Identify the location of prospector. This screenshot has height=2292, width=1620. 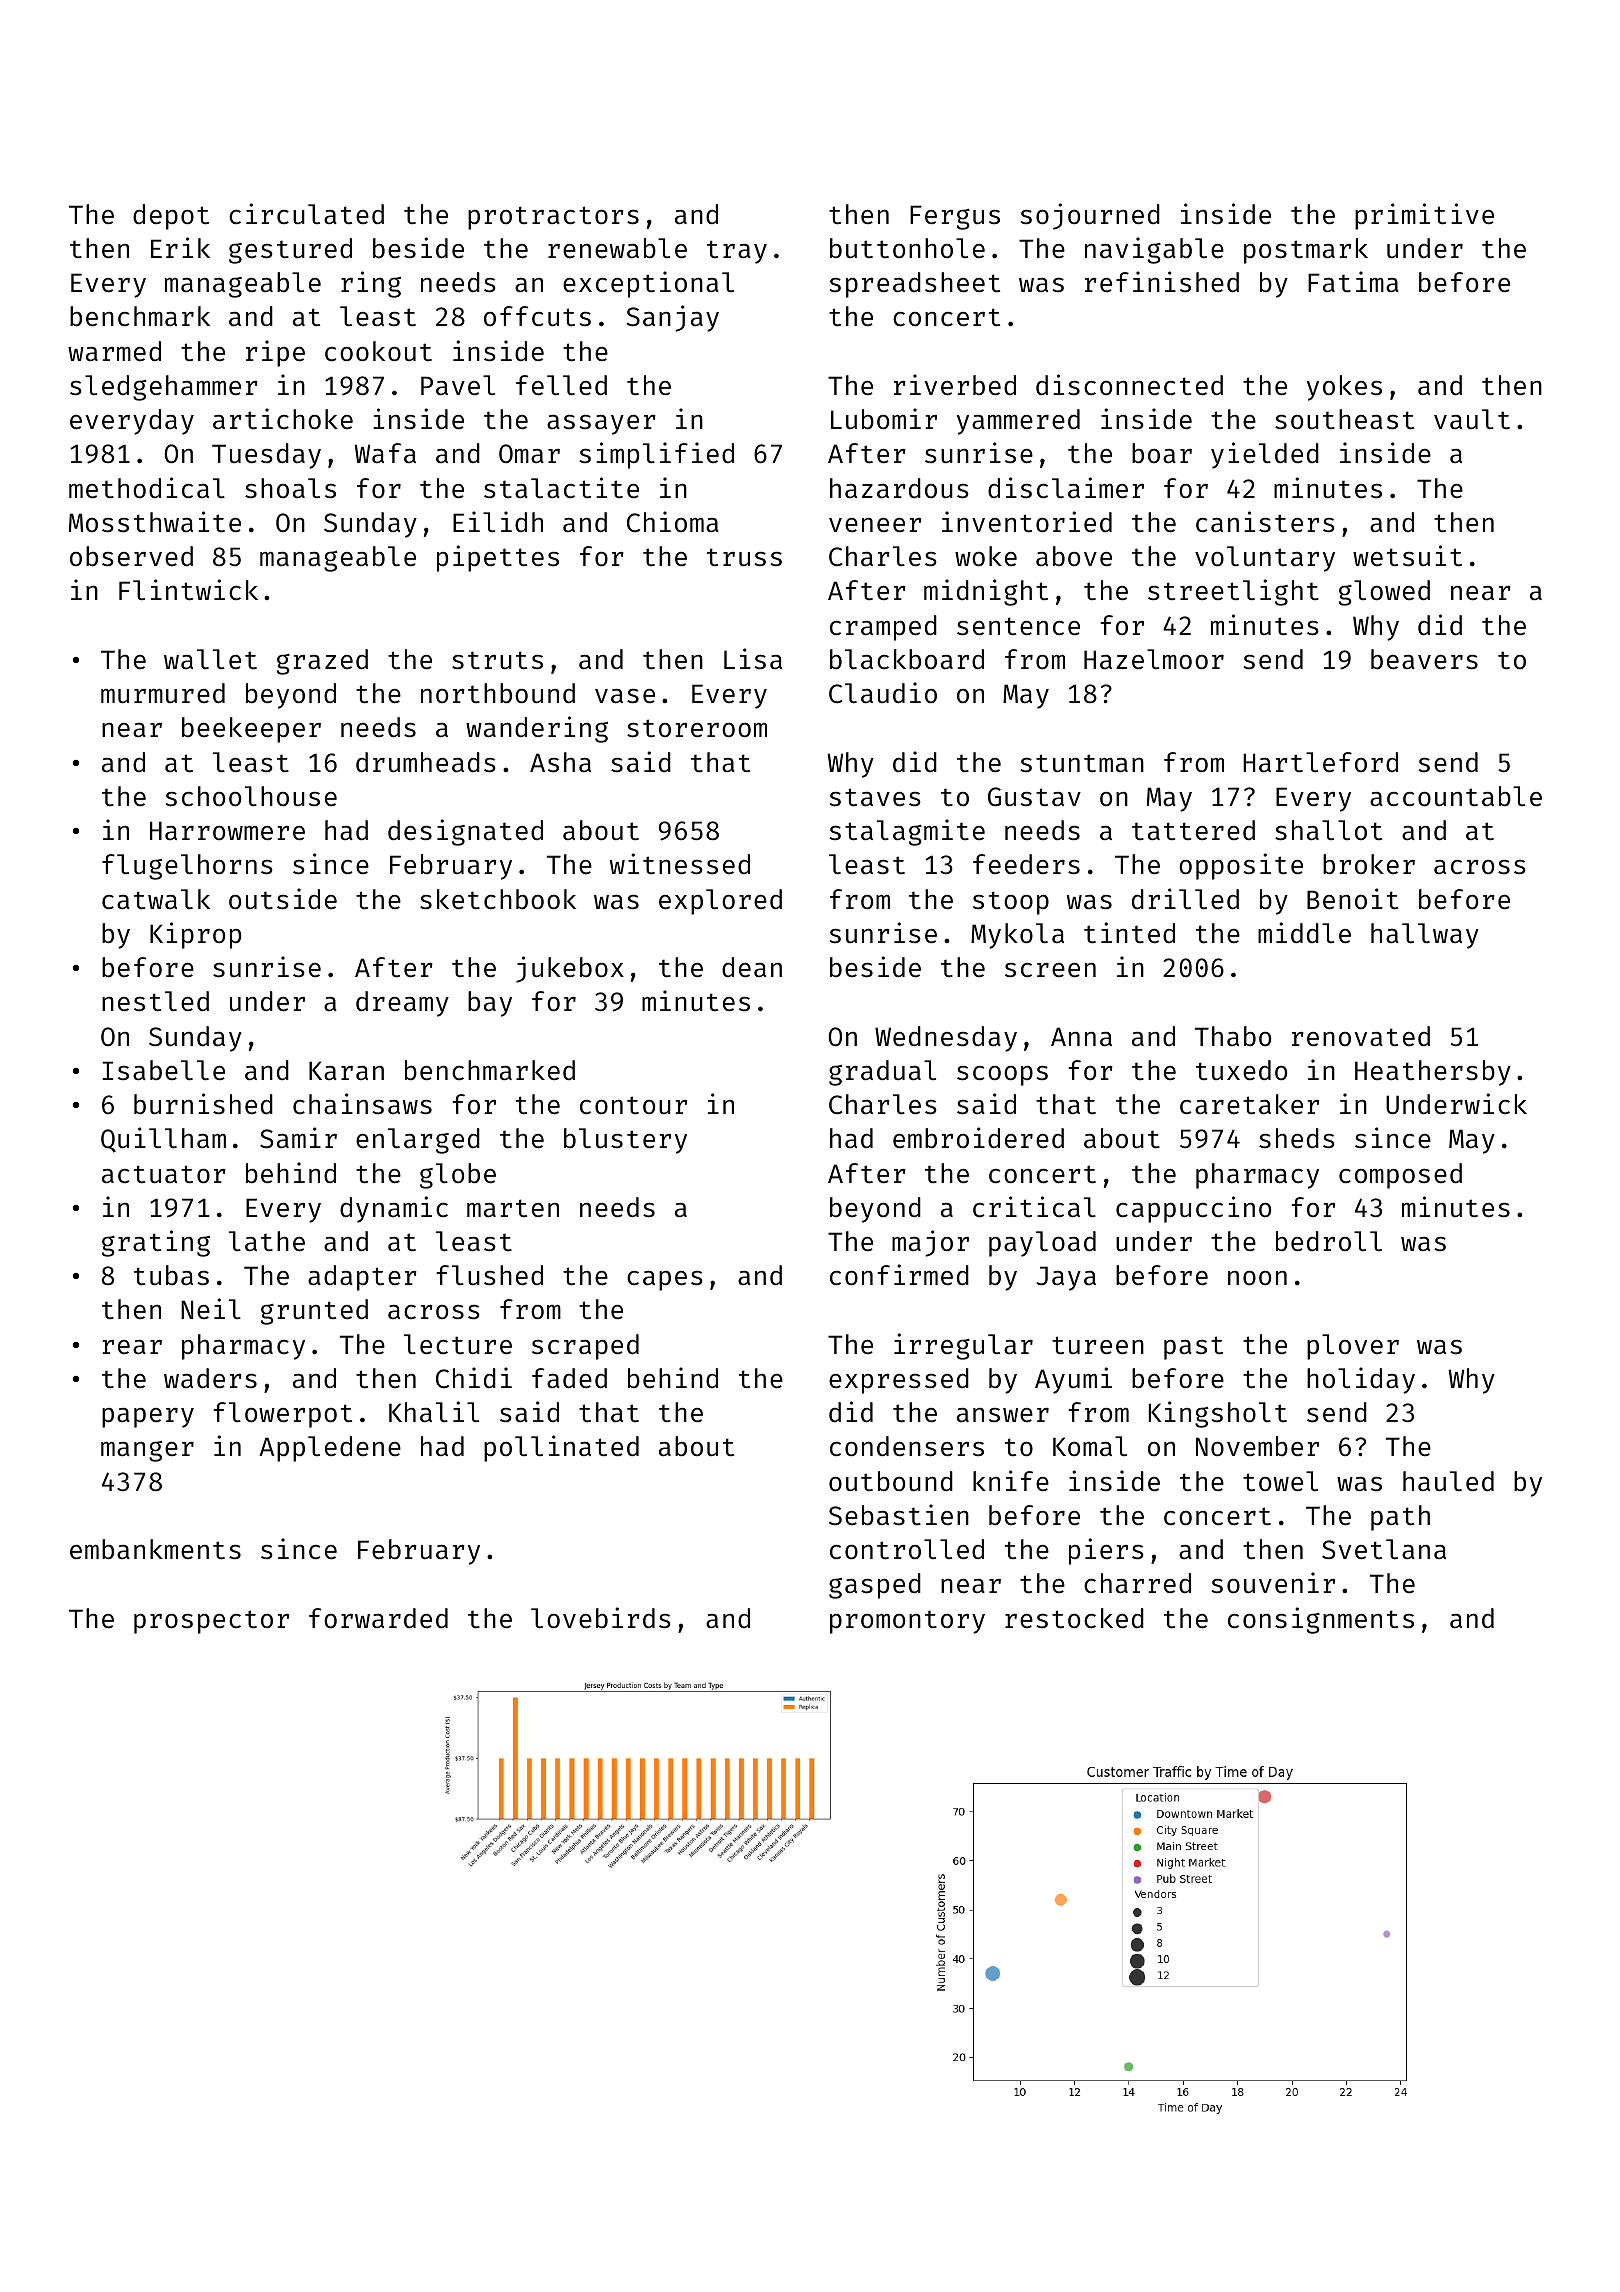
(211, 1622).
